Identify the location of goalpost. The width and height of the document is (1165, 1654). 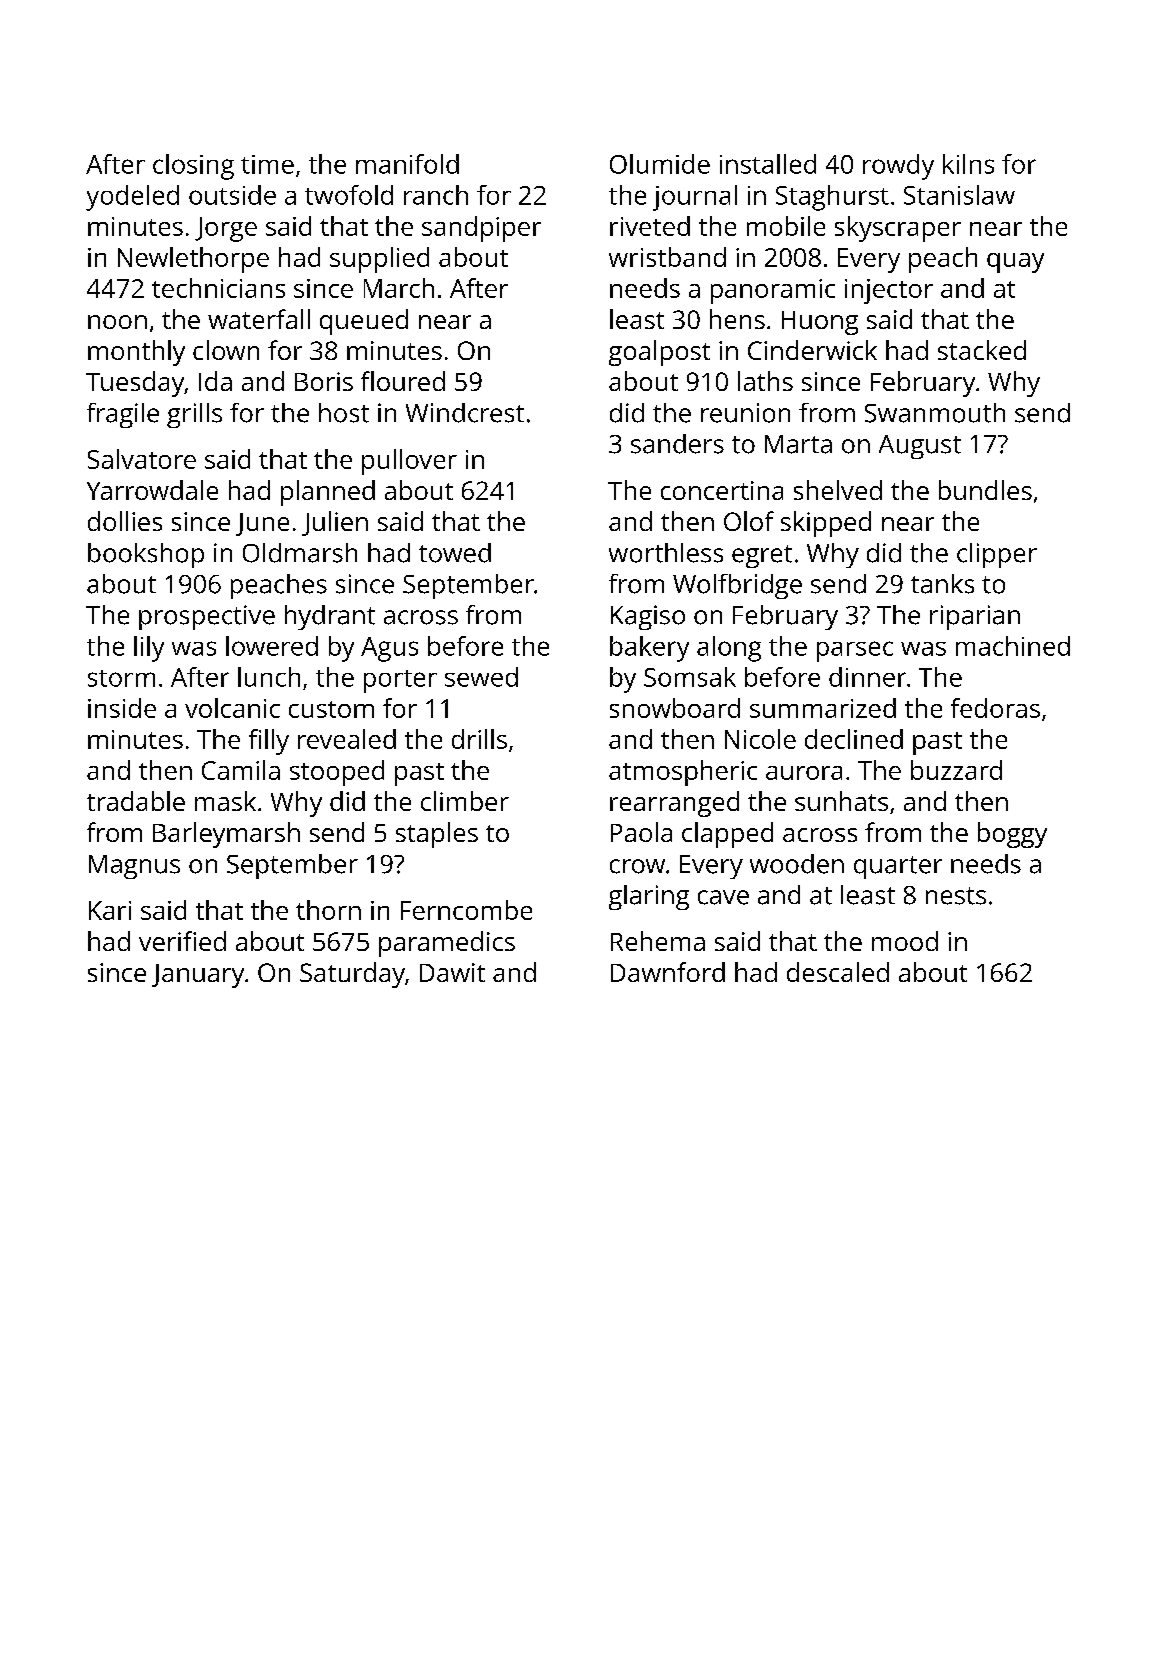
(659, 353).
